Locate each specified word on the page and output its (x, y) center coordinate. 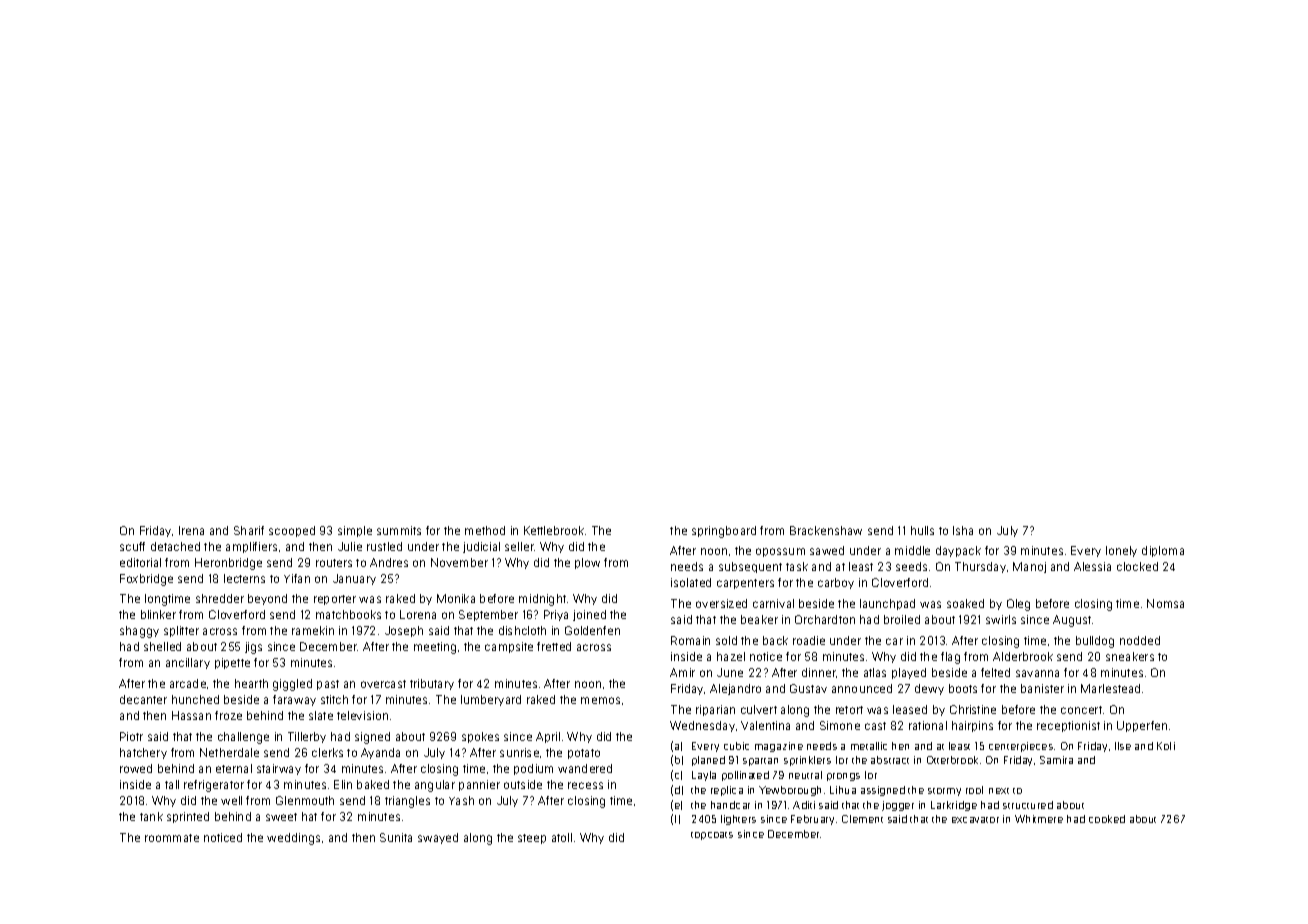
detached (175, 546)
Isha (963, 530)
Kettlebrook (554, 530)
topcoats (712, 836)
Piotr (131, 736)
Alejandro (735, 689)
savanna (1037, 673)
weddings (293, 839)
